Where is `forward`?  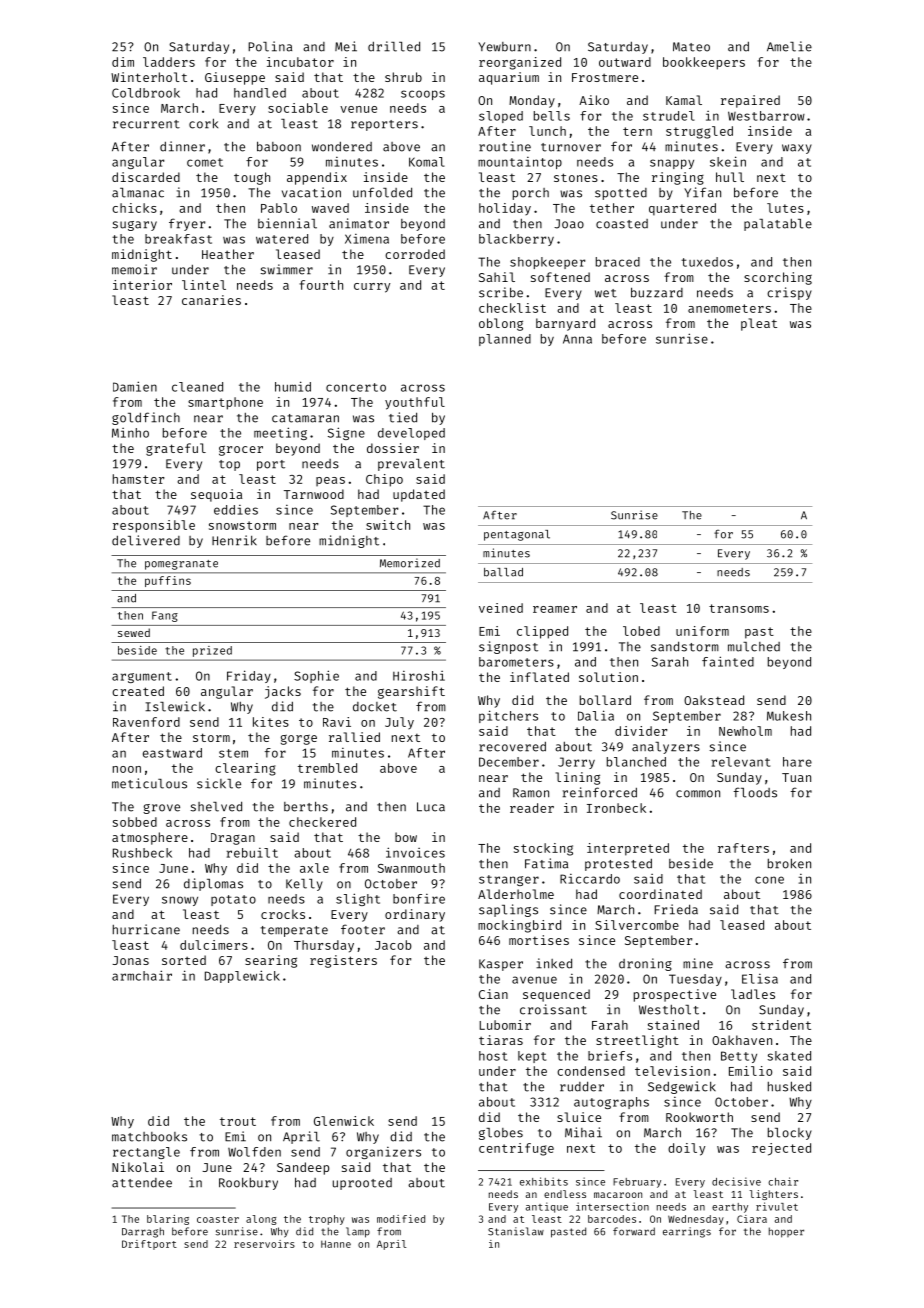 forward is located at coordinates (634, 1231).
